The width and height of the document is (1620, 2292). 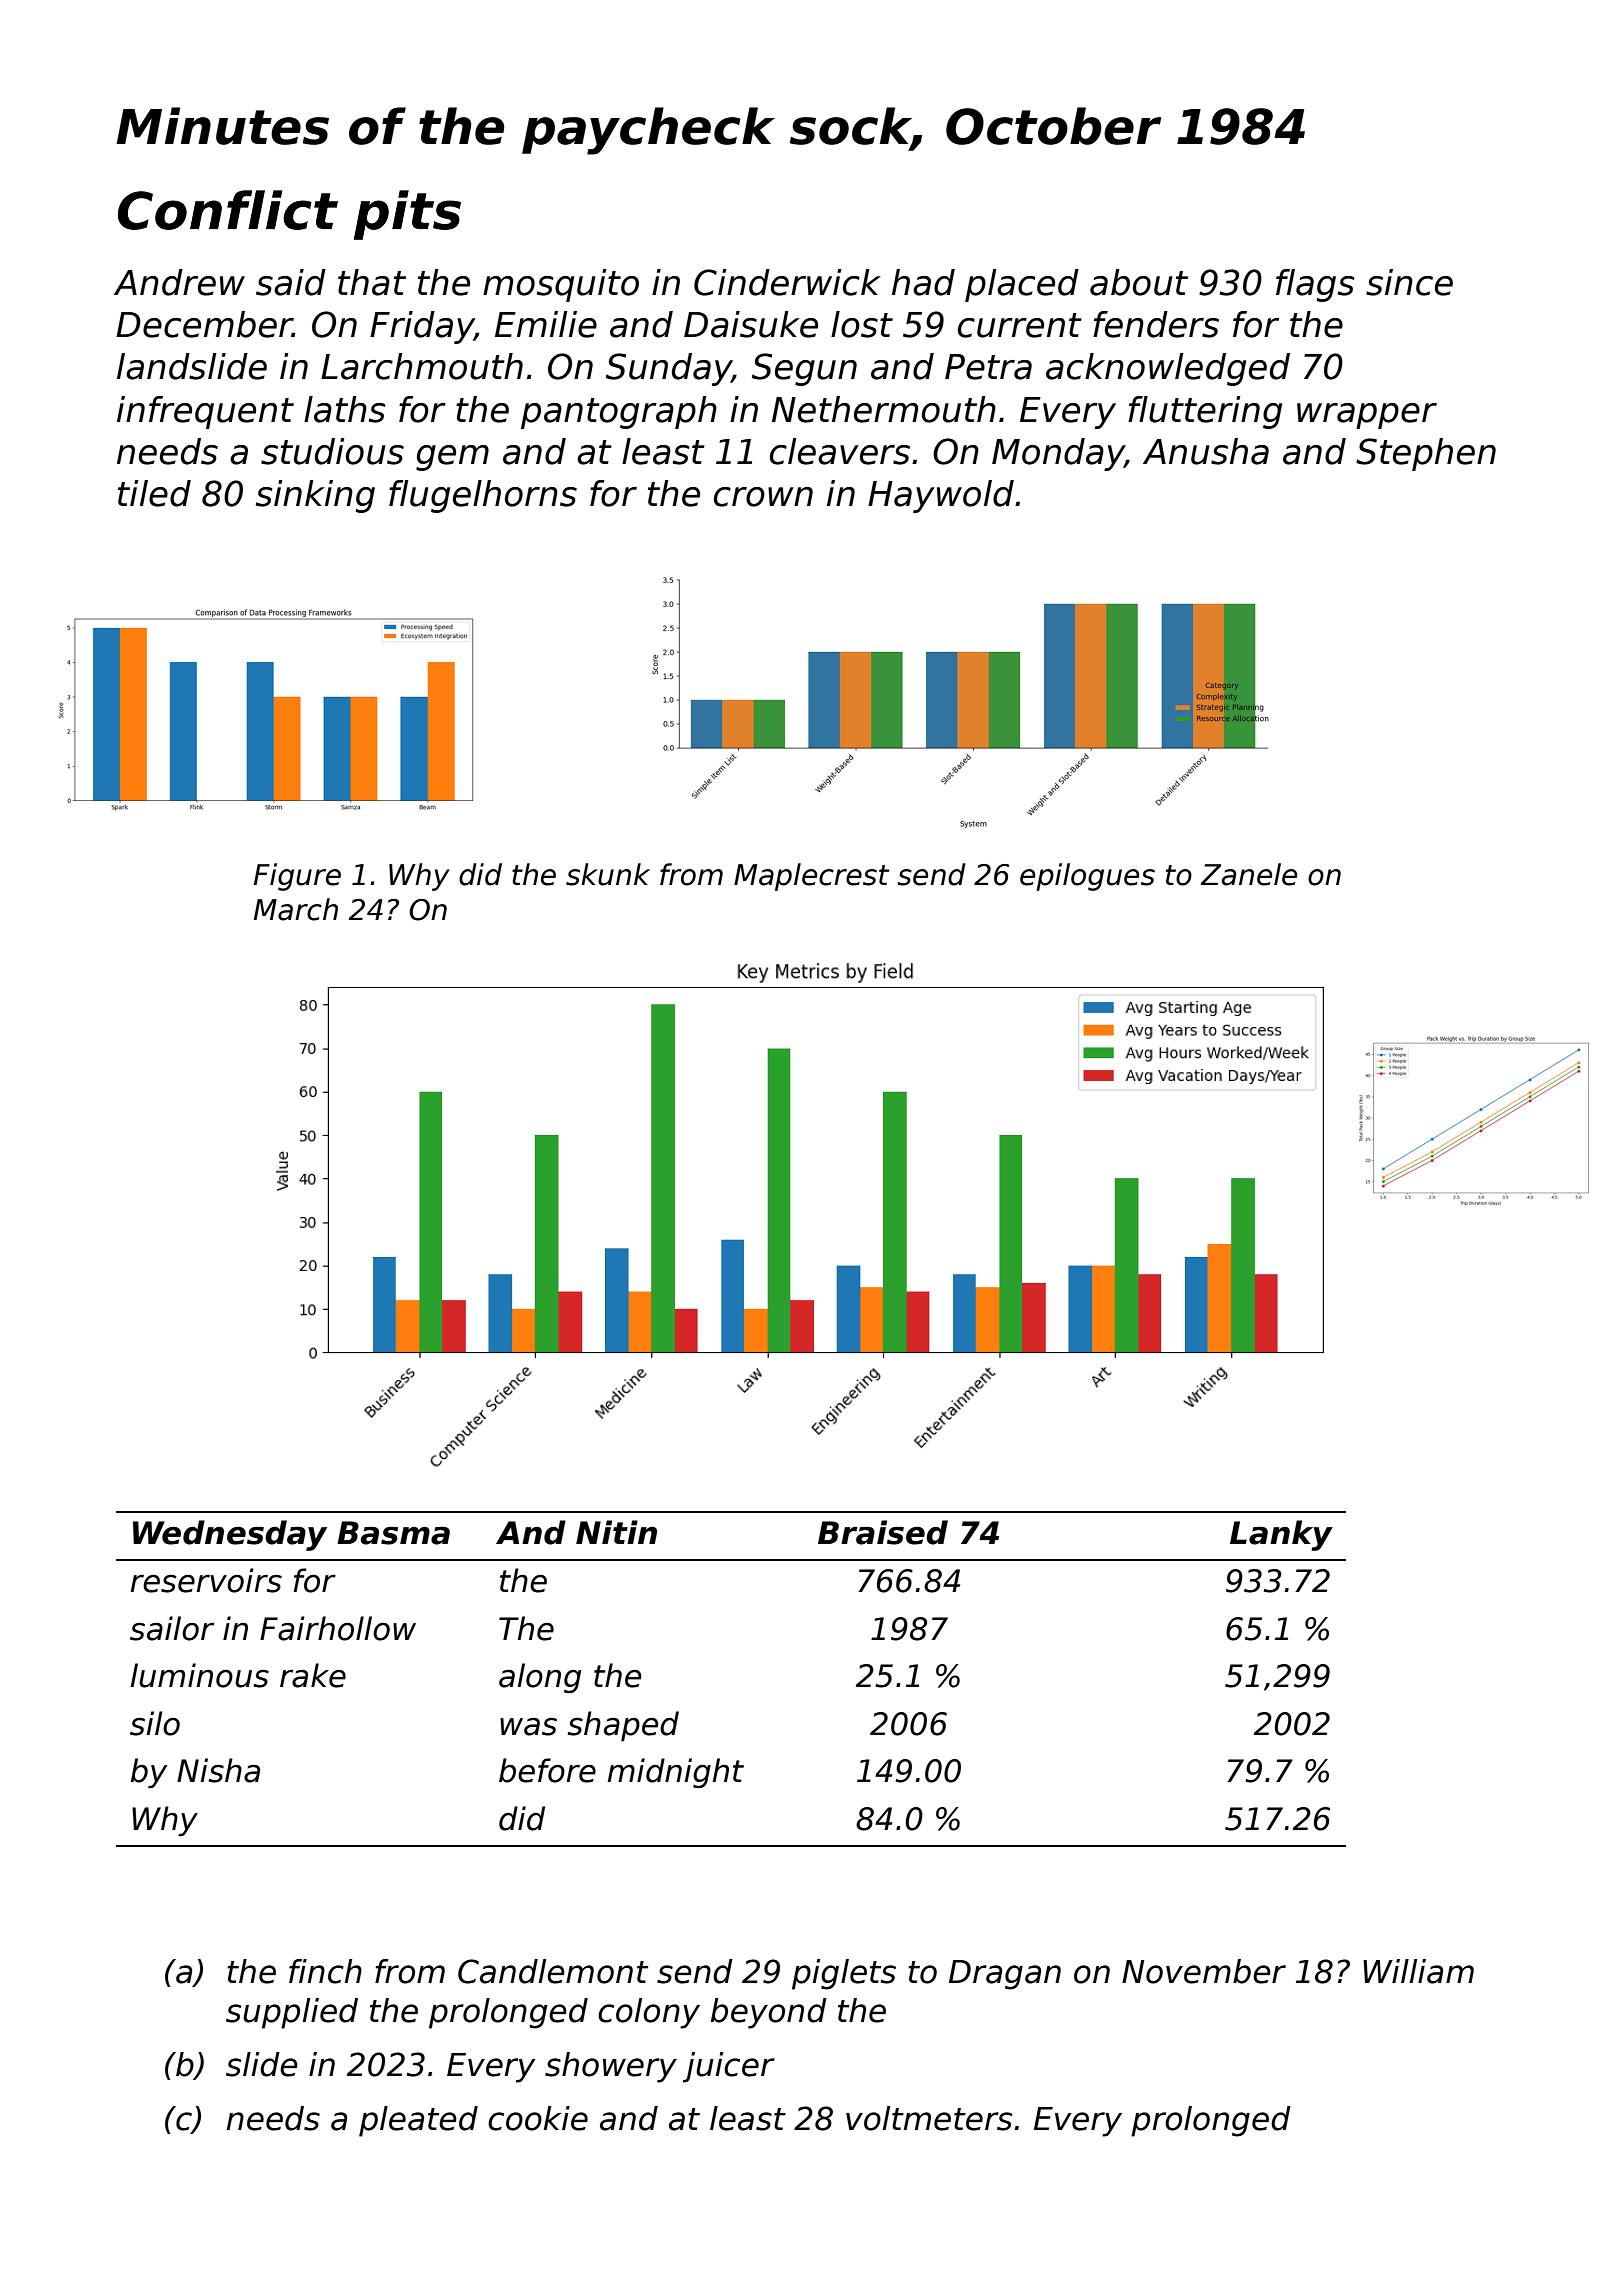 I want to click on cookie, so click(x=538, y=2118).
